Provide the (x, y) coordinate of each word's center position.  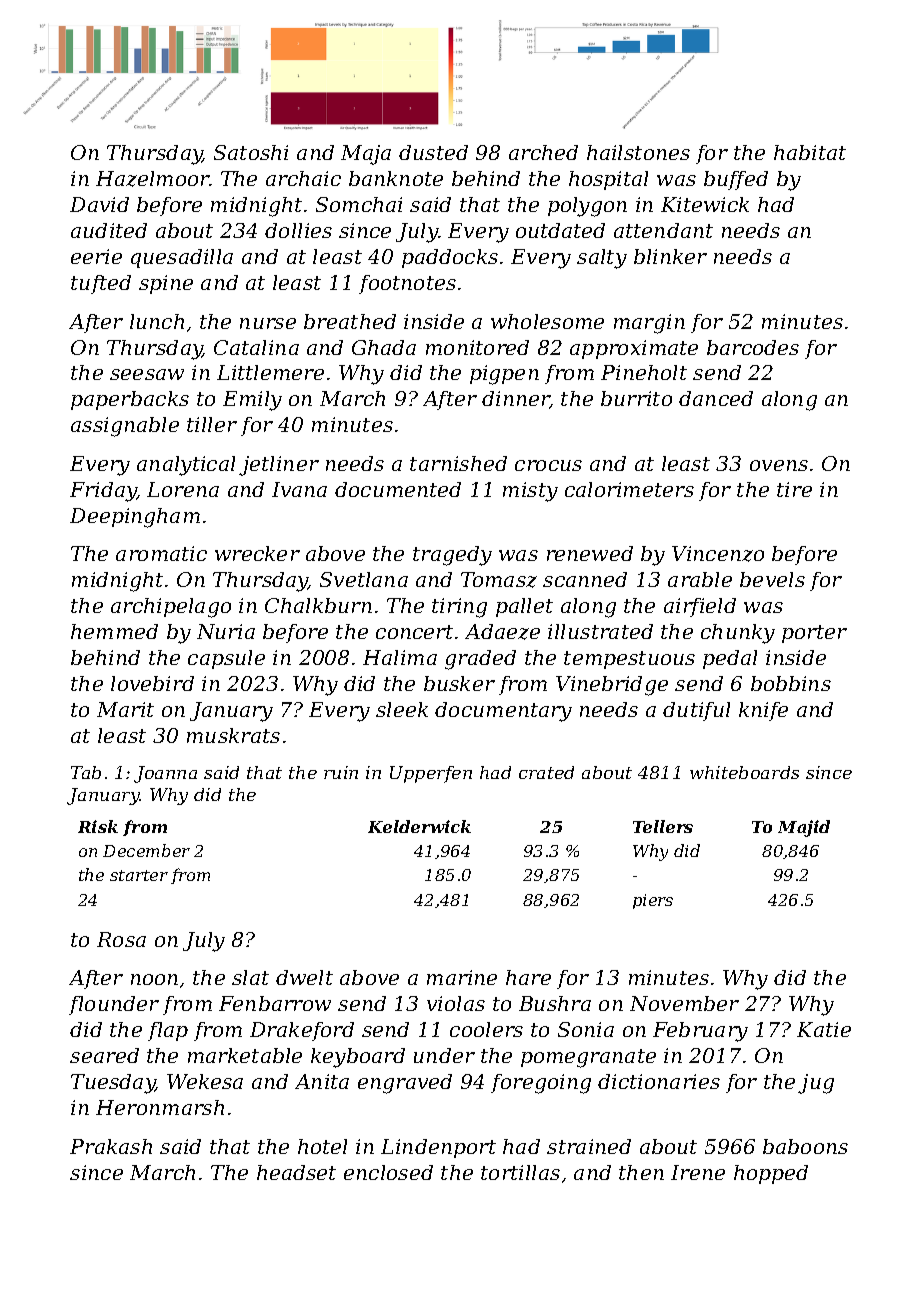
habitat (810, 152)
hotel (322, 1146)
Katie (824, 1029)
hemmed (114, 631)
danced (716, 398)
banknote (396, 178)
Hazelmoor (153, 179)
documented (398, 489)
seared (104, 1055)
